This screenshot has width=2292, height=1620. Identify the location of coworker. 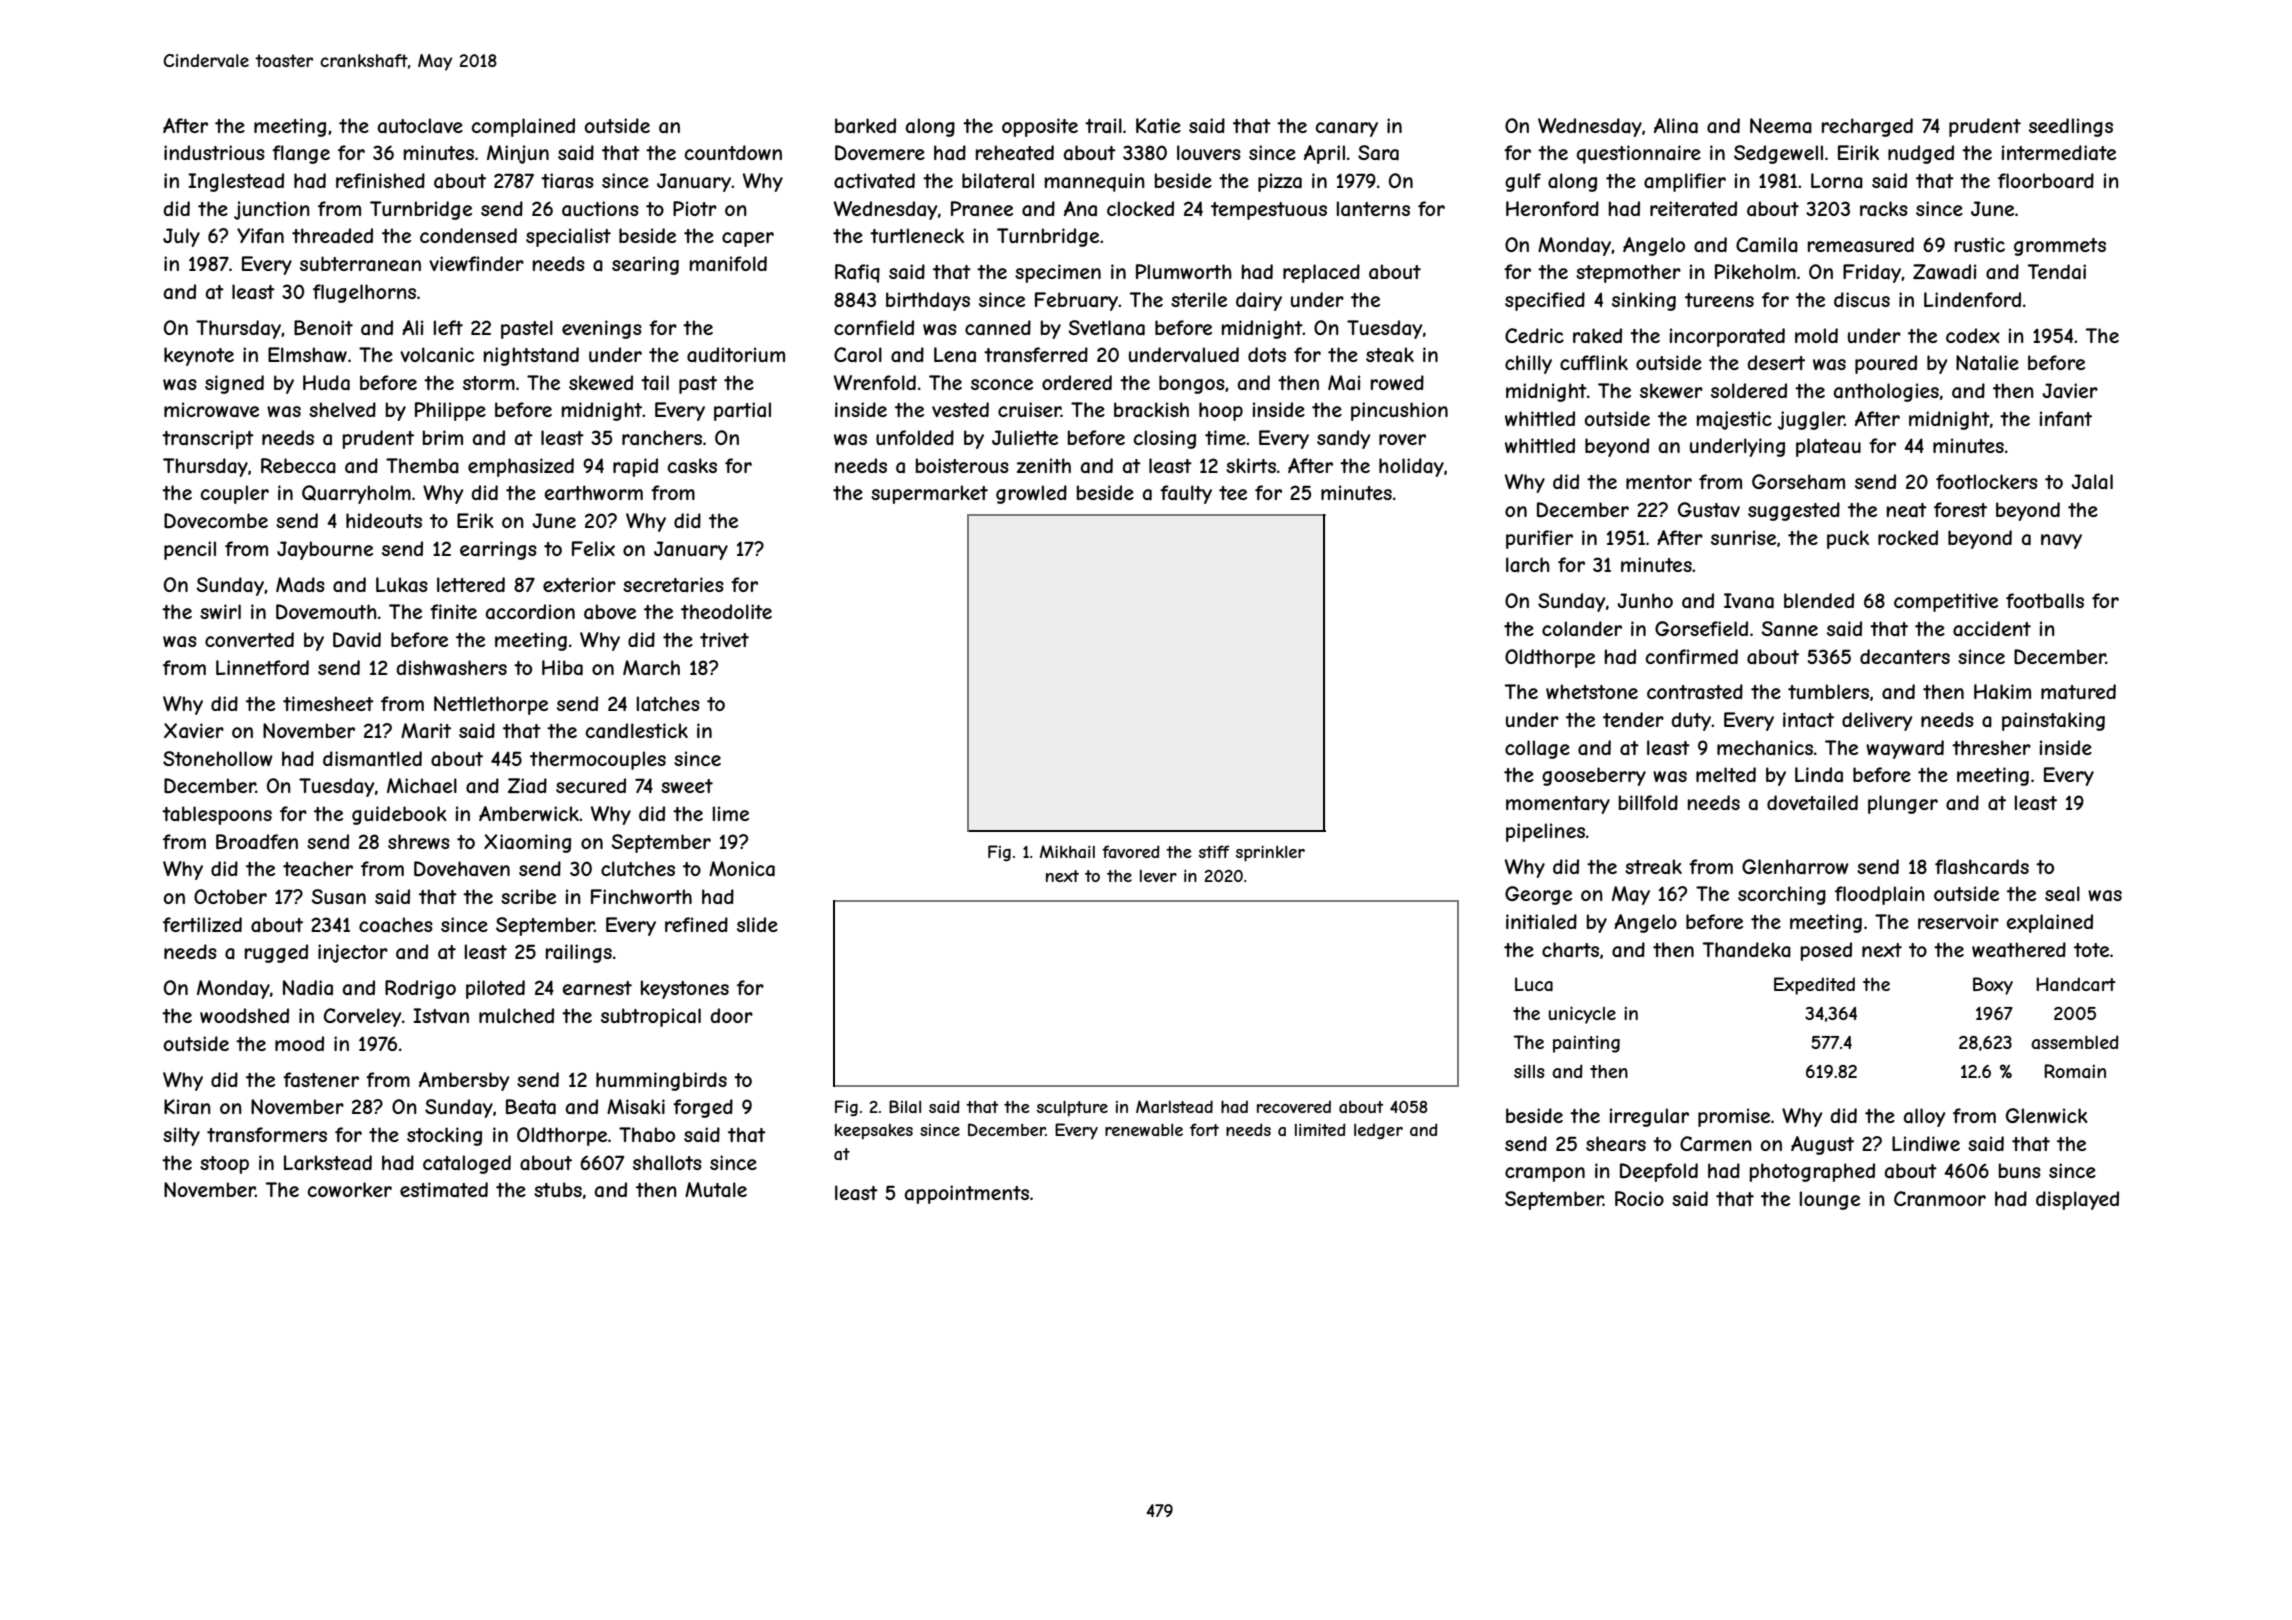
(349, 1189).
